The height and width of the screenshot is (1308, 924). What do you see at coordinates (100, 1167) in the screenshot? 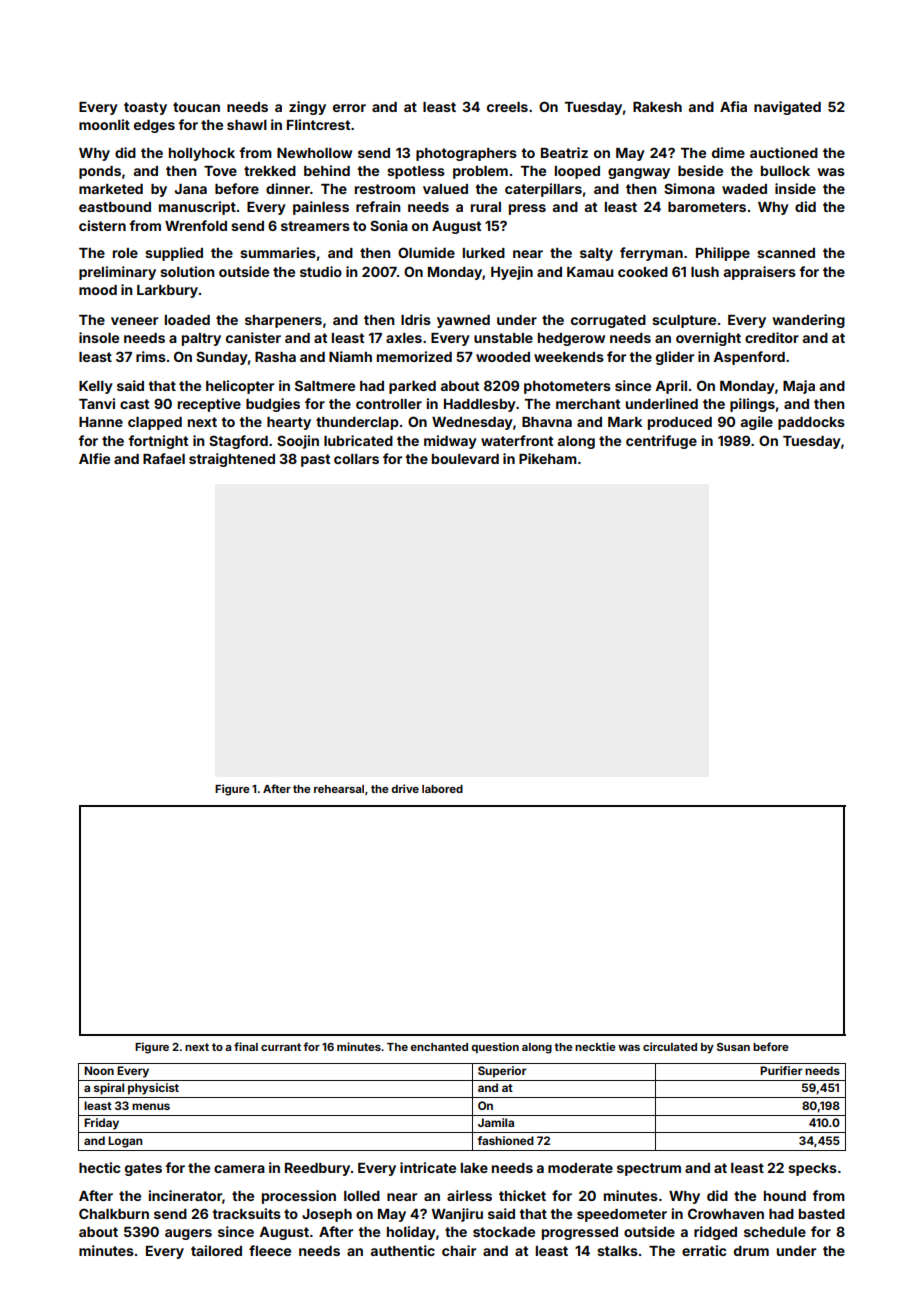
I see `hectic` at bounding box center [100, 1167].
